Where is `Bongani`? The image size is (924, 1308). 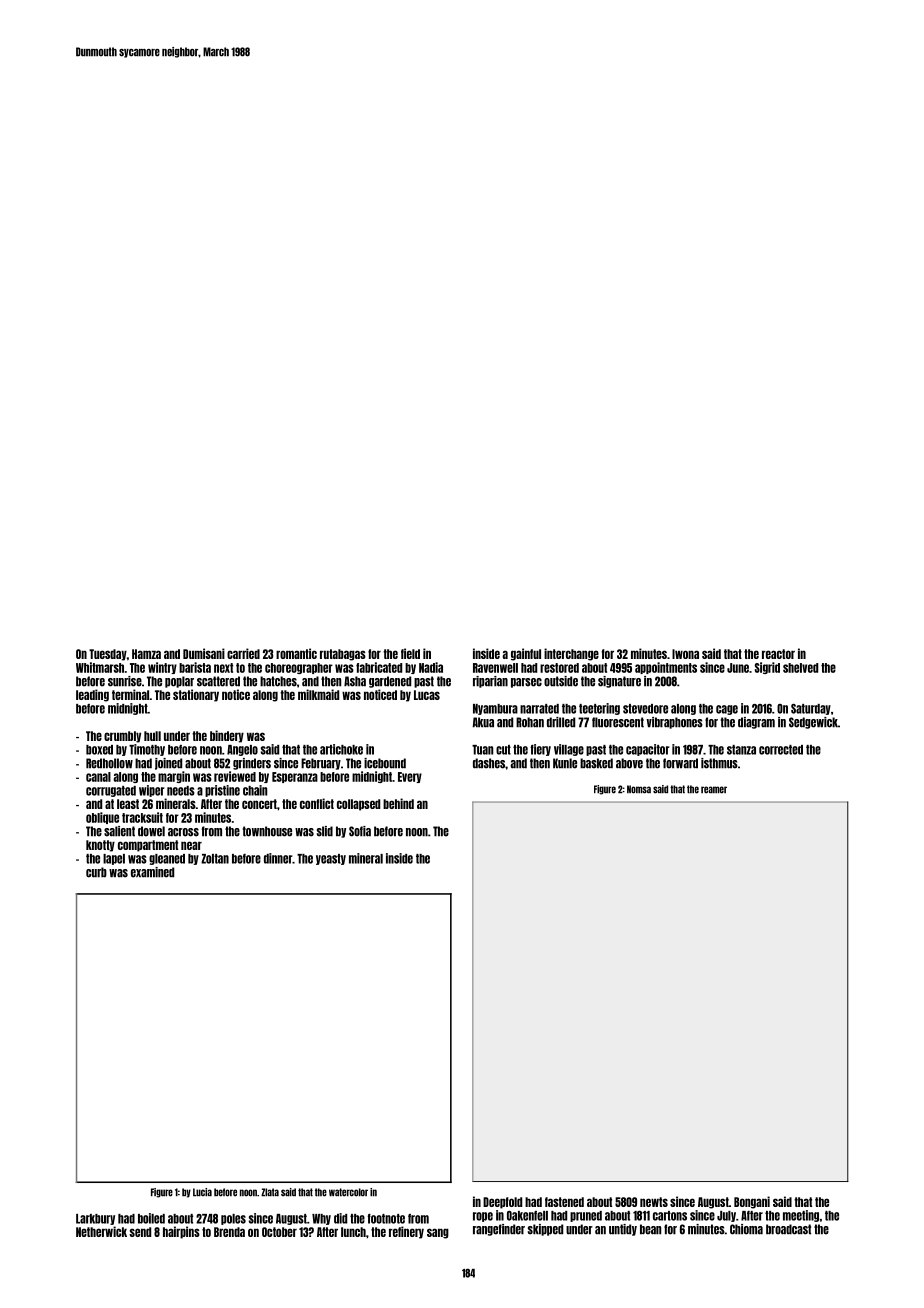 Bongani is located at coordinates (752, 1202).
